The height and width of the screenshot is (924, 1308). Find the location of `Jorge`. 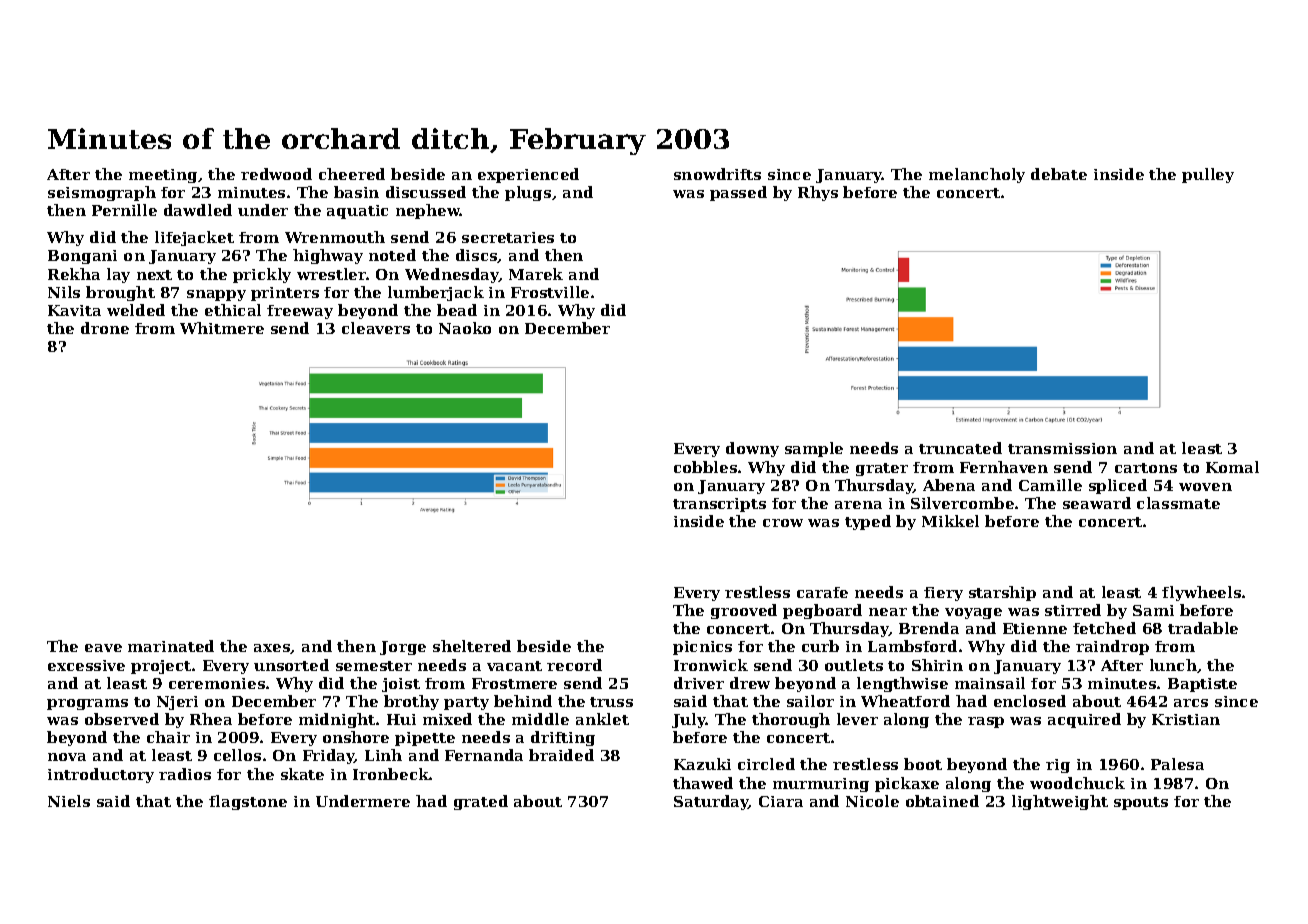

Jorge is located at coordinates (403, 648).
